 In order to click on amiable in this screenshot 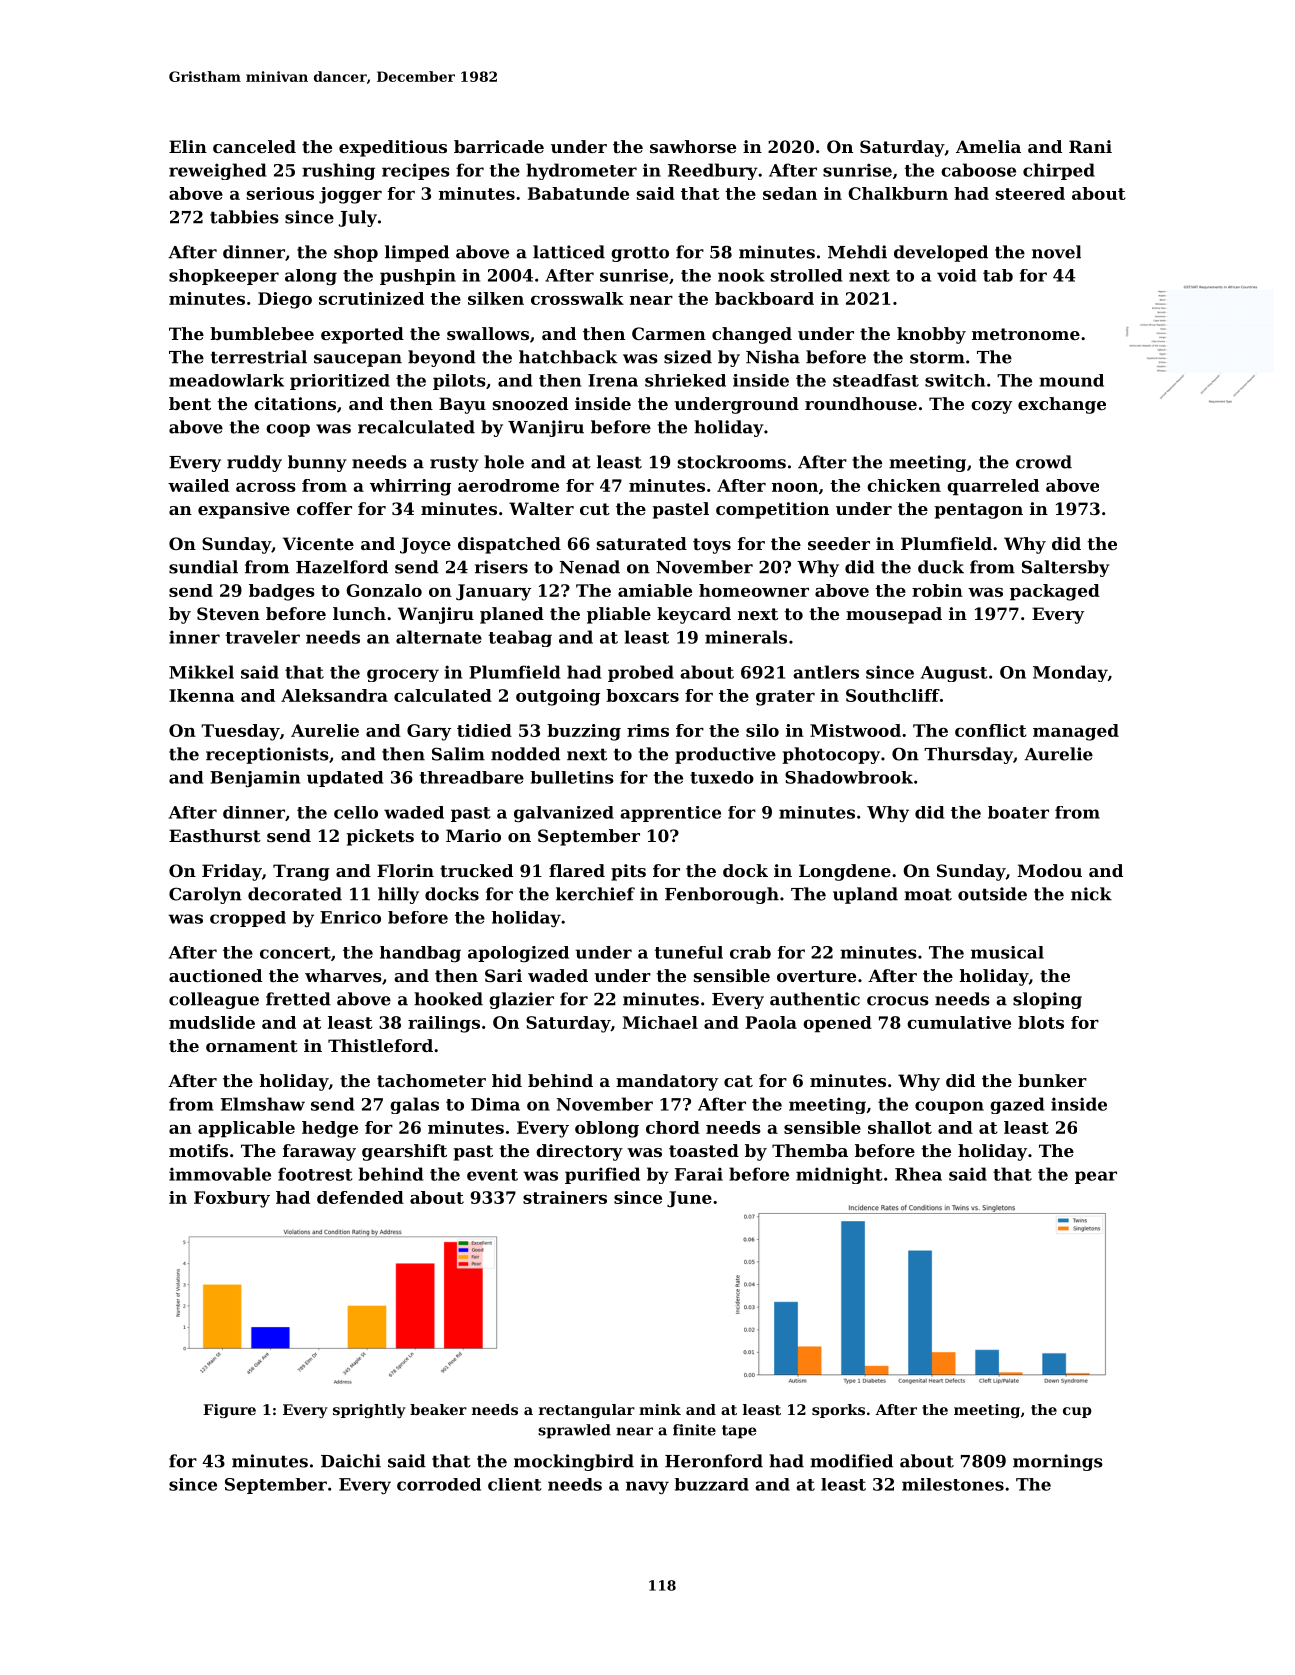, I will do `click(655, 590)`.
